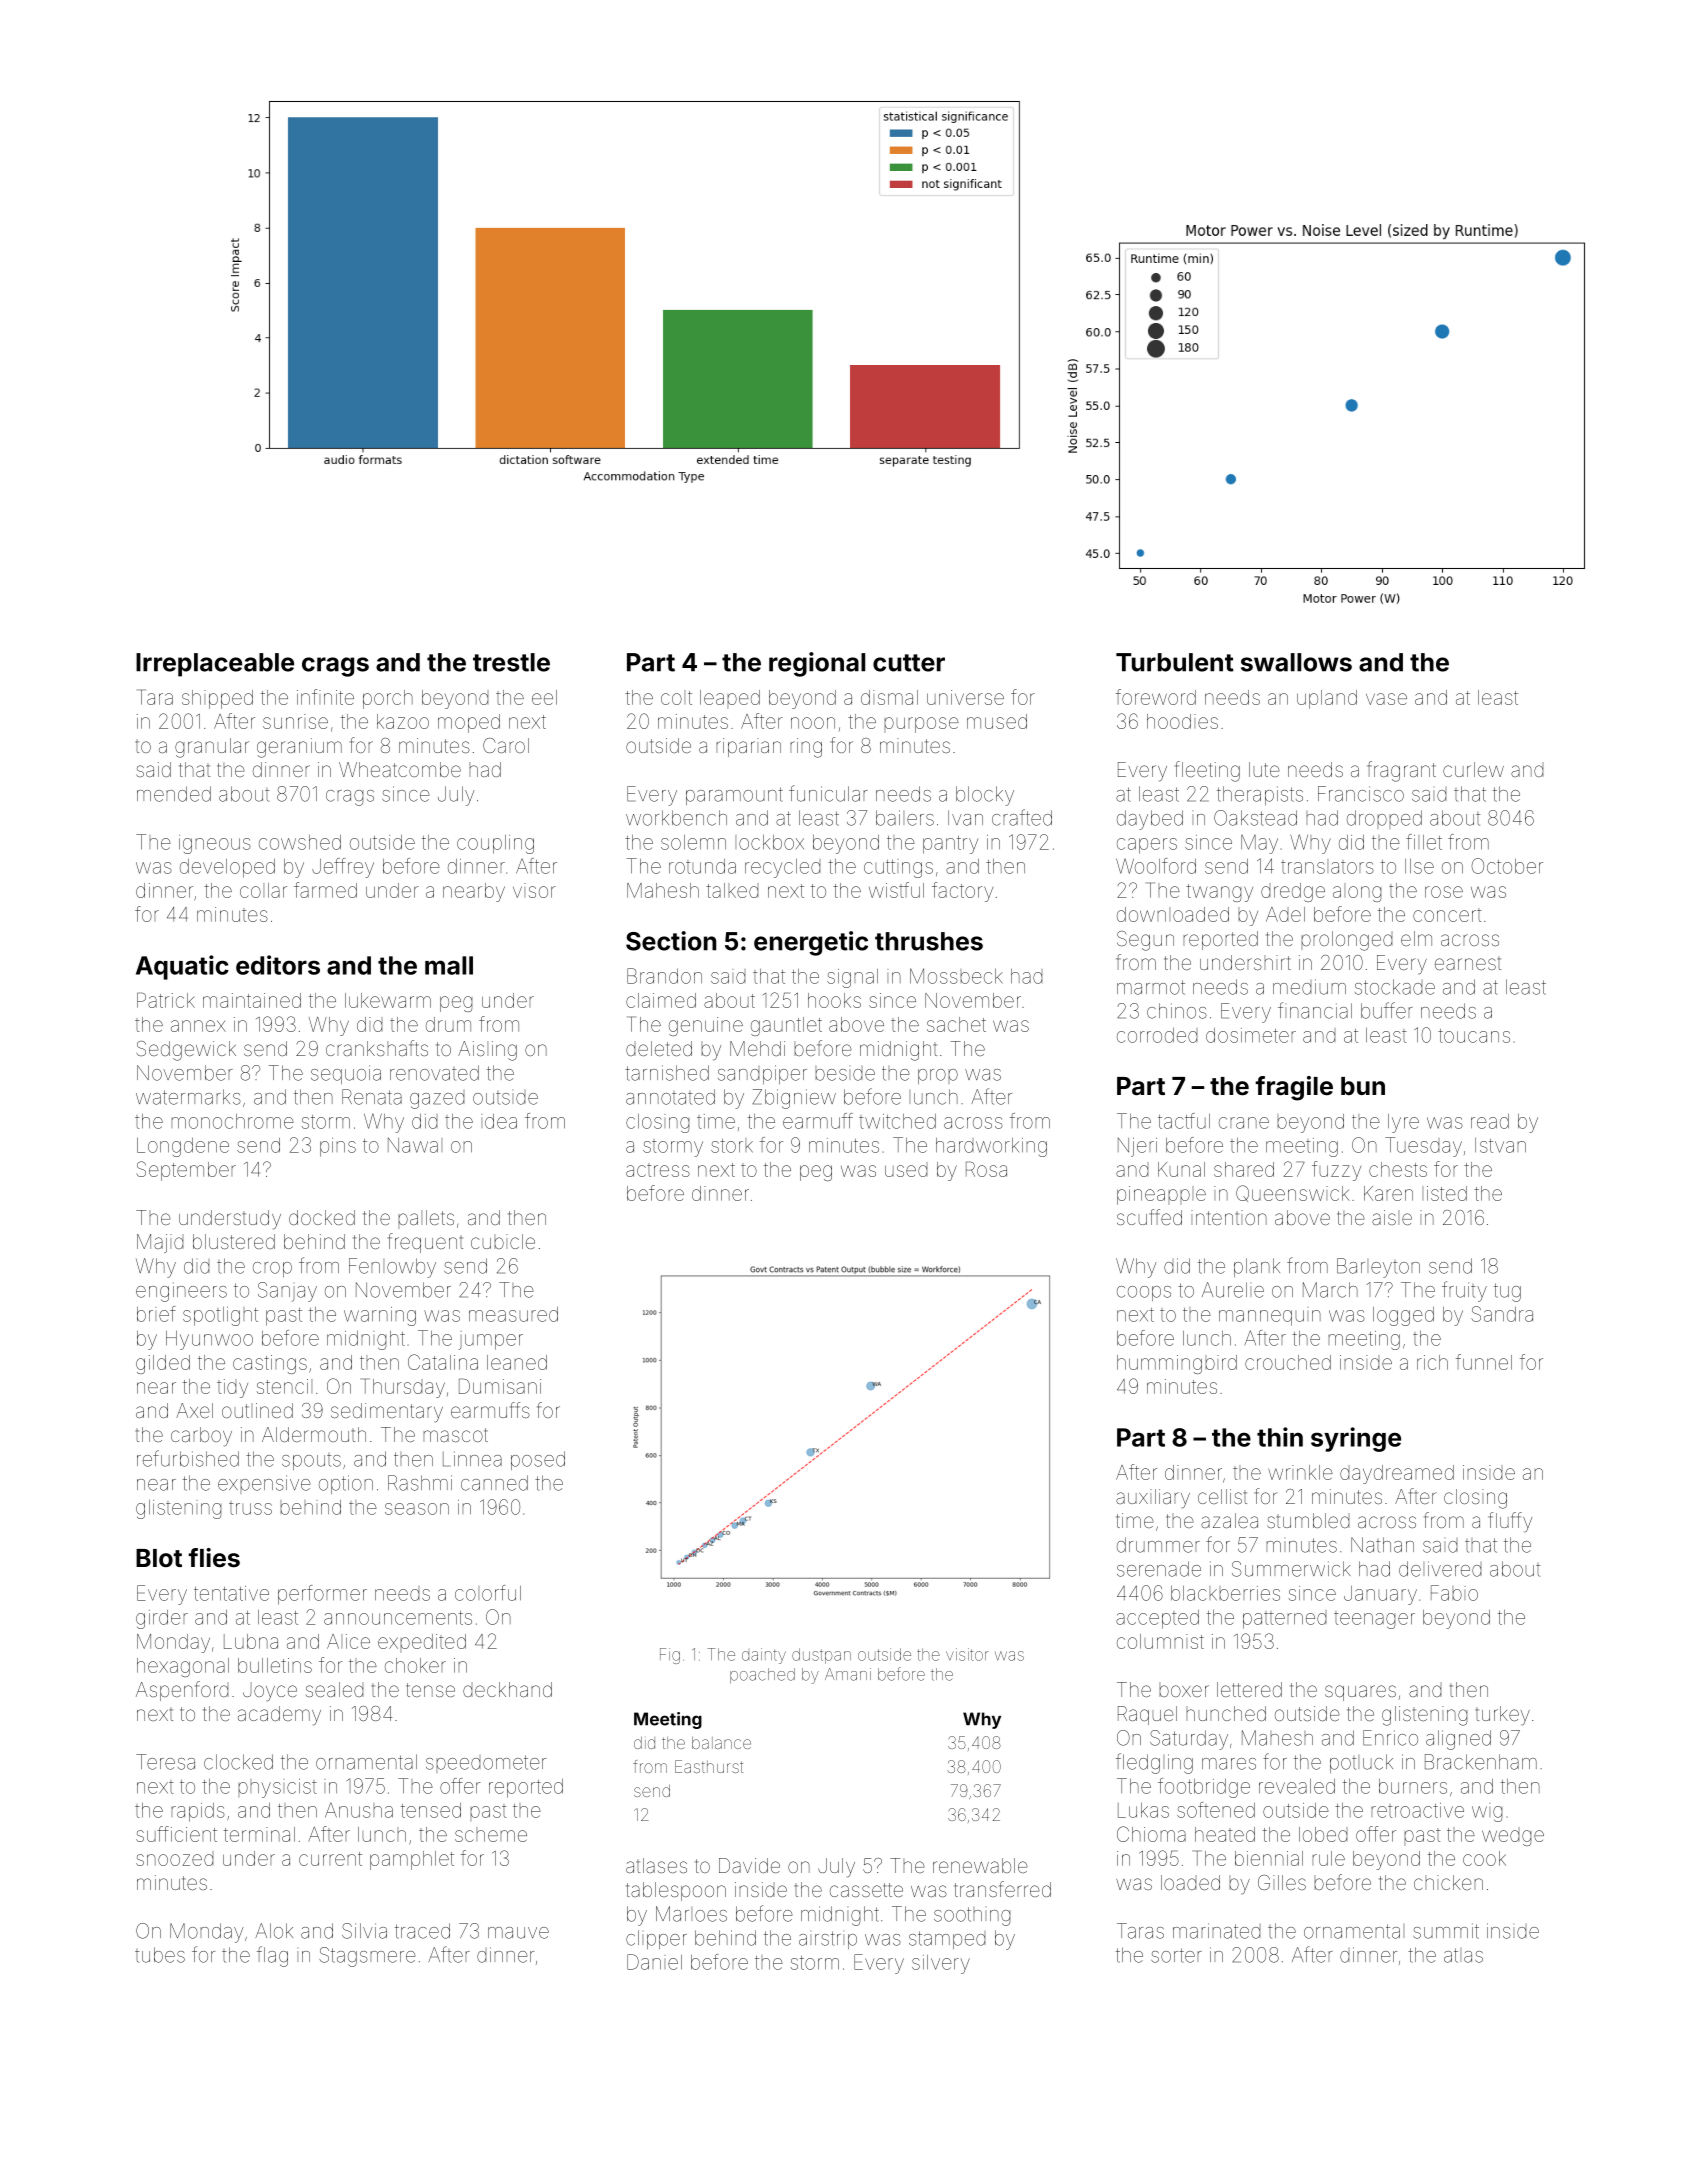  I want to click on Davide, so click(749, 1865).
